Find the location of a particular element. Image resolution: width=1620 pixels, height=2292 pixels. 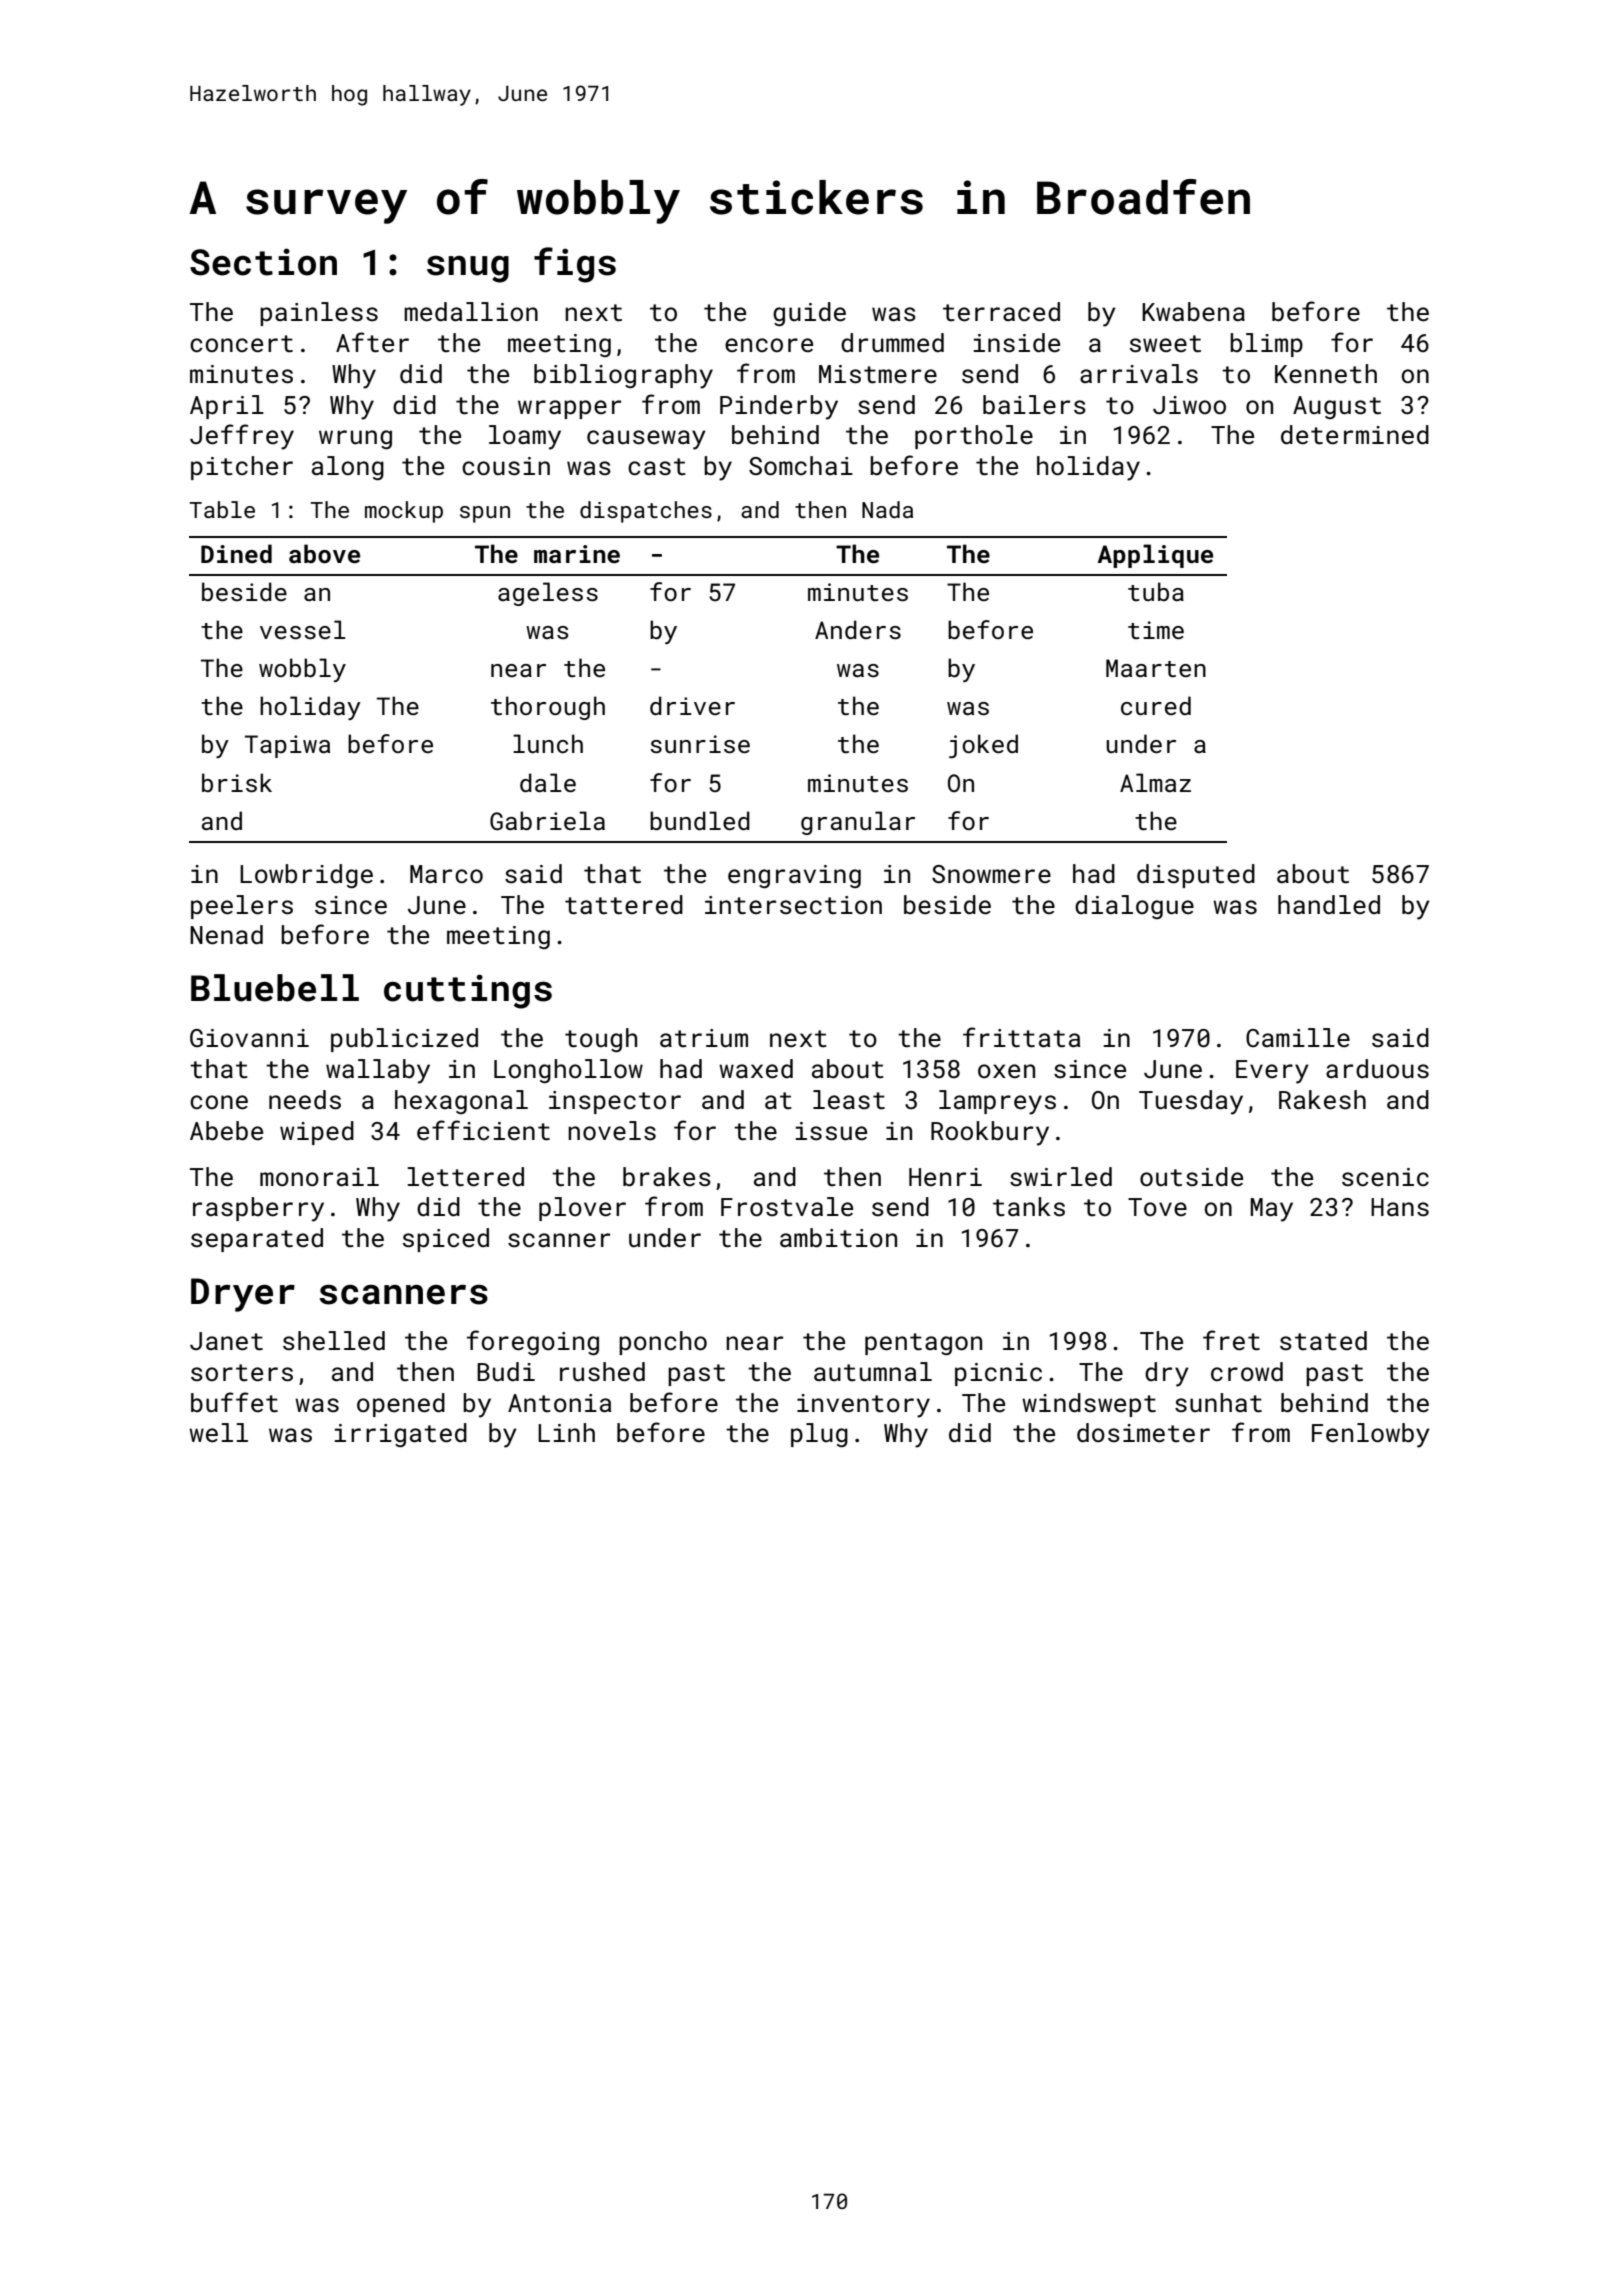

ambition is located at coordinates (838, 1238).
